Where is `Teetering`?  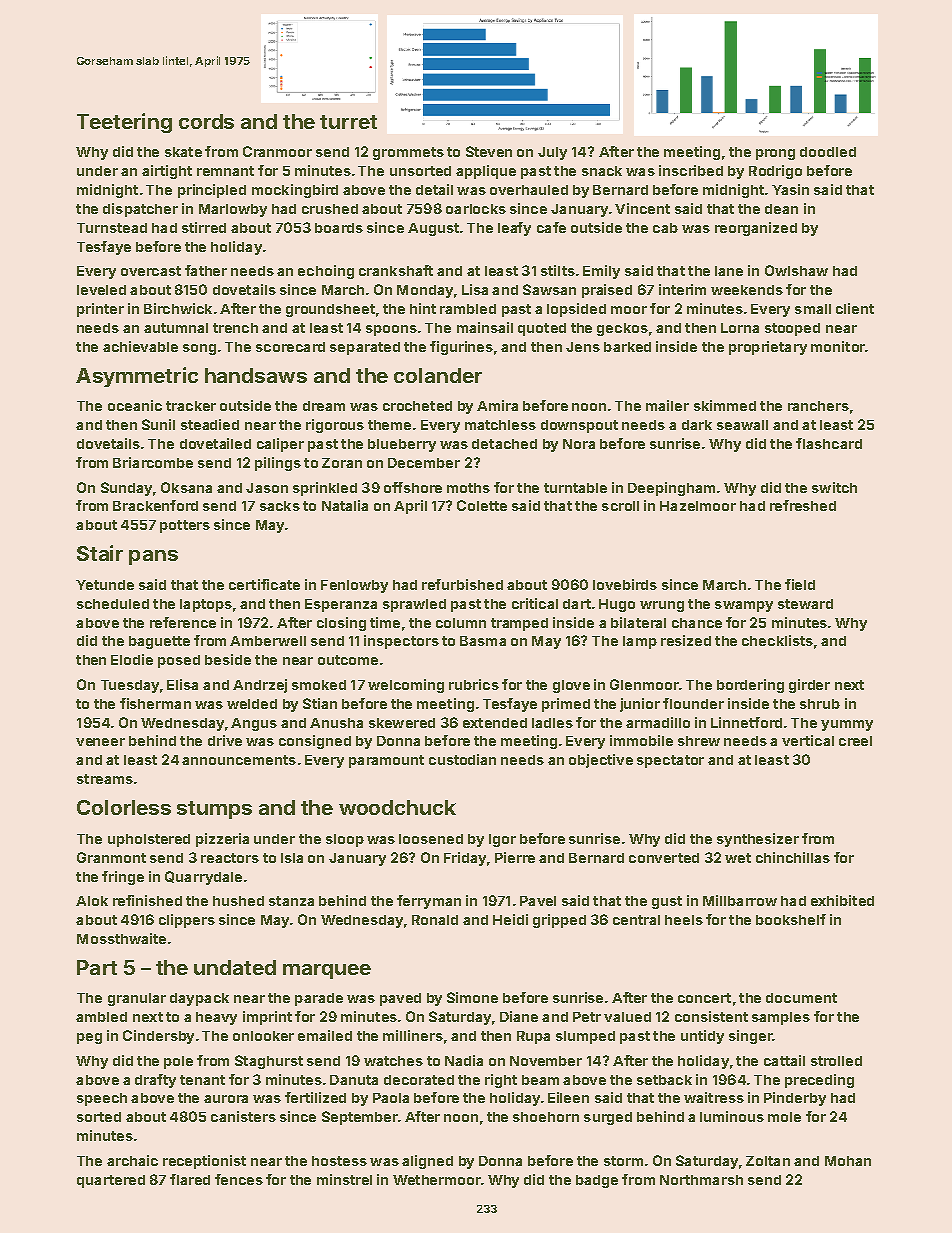
Teetering is located at coordinates (124, 123).
